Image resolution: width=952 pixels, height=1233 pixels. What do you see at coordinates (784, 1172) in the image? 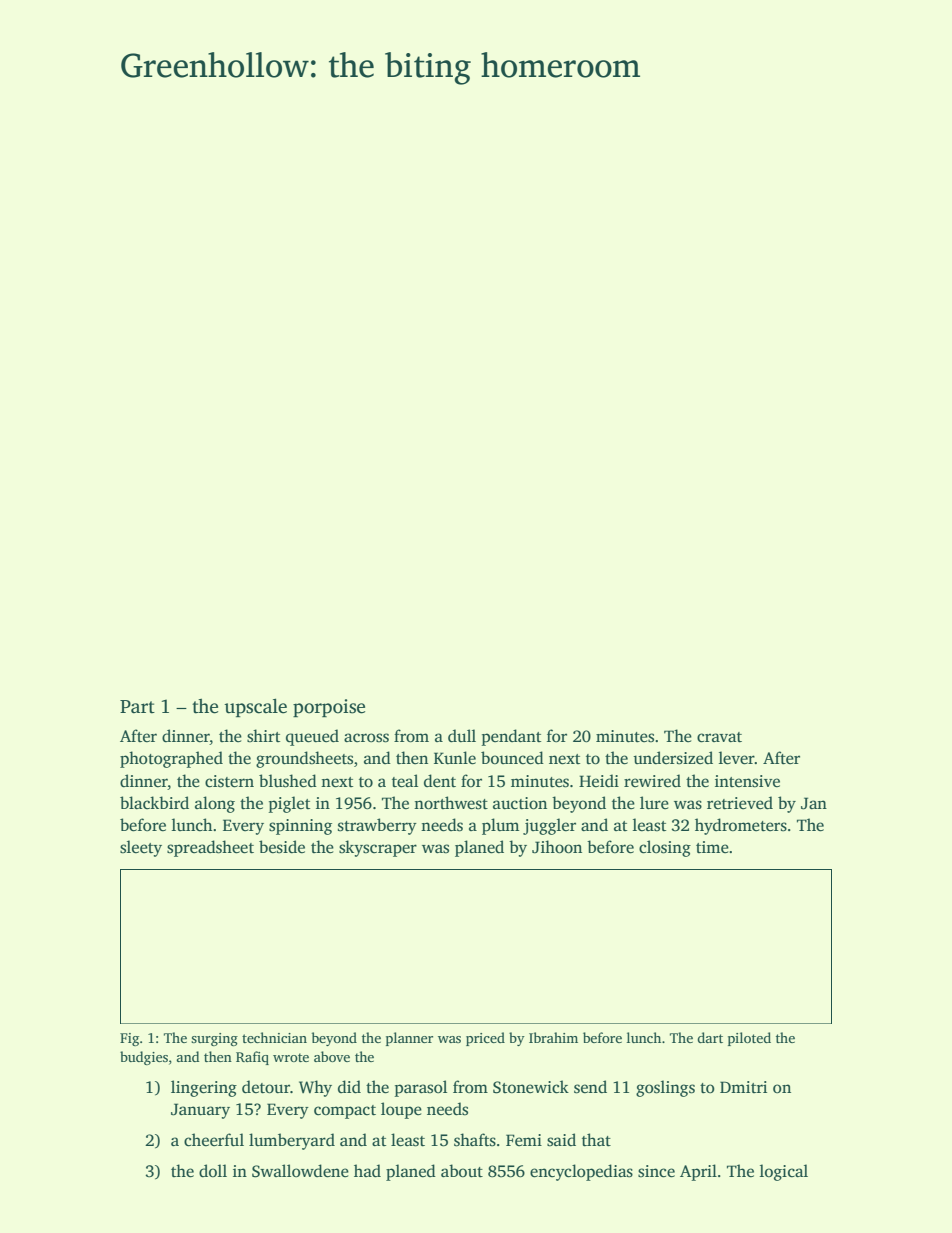
I see `logical` at bounding box center [784, 1172].
